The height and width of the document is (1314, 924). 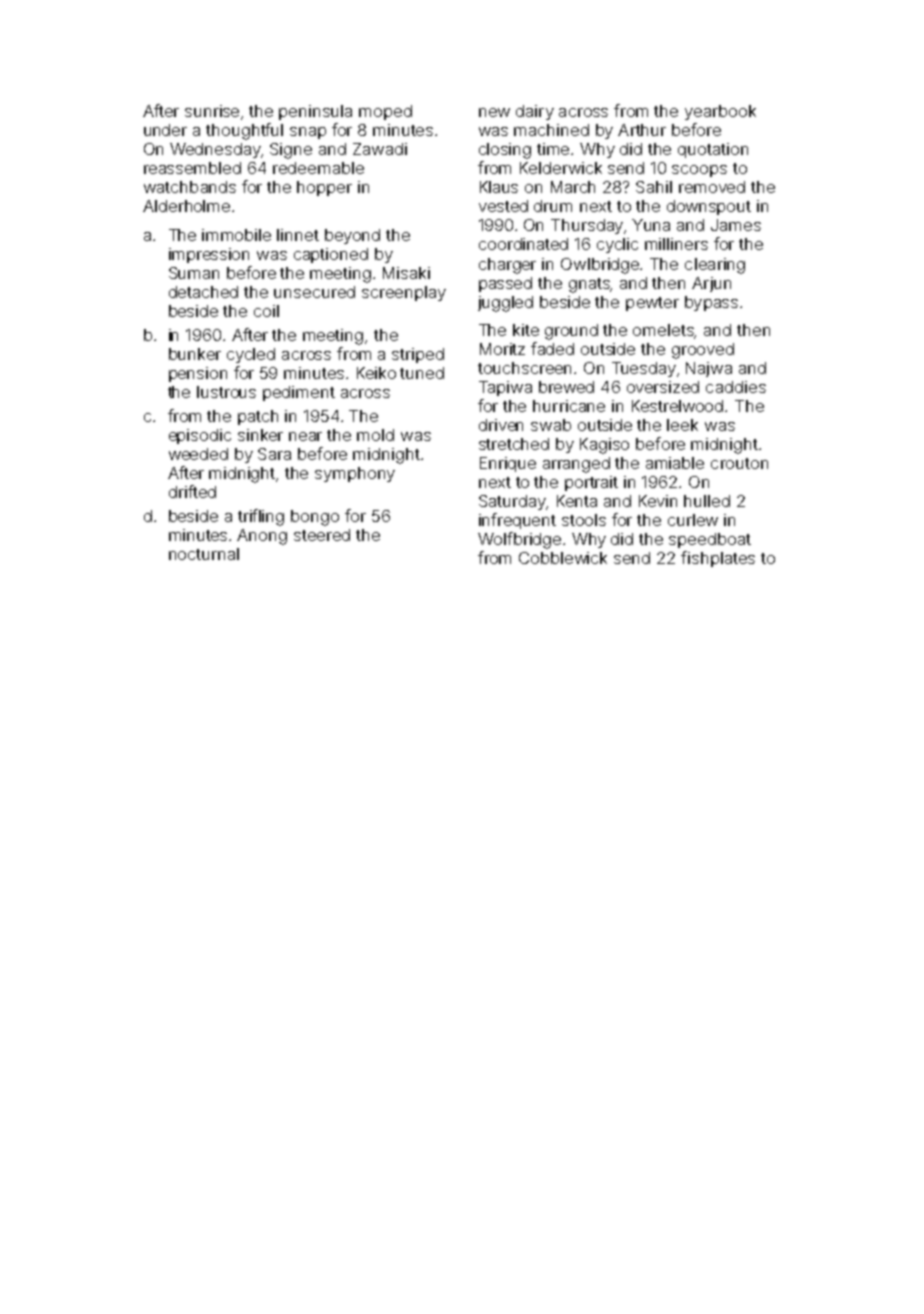 What do you see at coordinates (212, 111) in the document?
I see `sunrise` at bounding box center [212, 111].
